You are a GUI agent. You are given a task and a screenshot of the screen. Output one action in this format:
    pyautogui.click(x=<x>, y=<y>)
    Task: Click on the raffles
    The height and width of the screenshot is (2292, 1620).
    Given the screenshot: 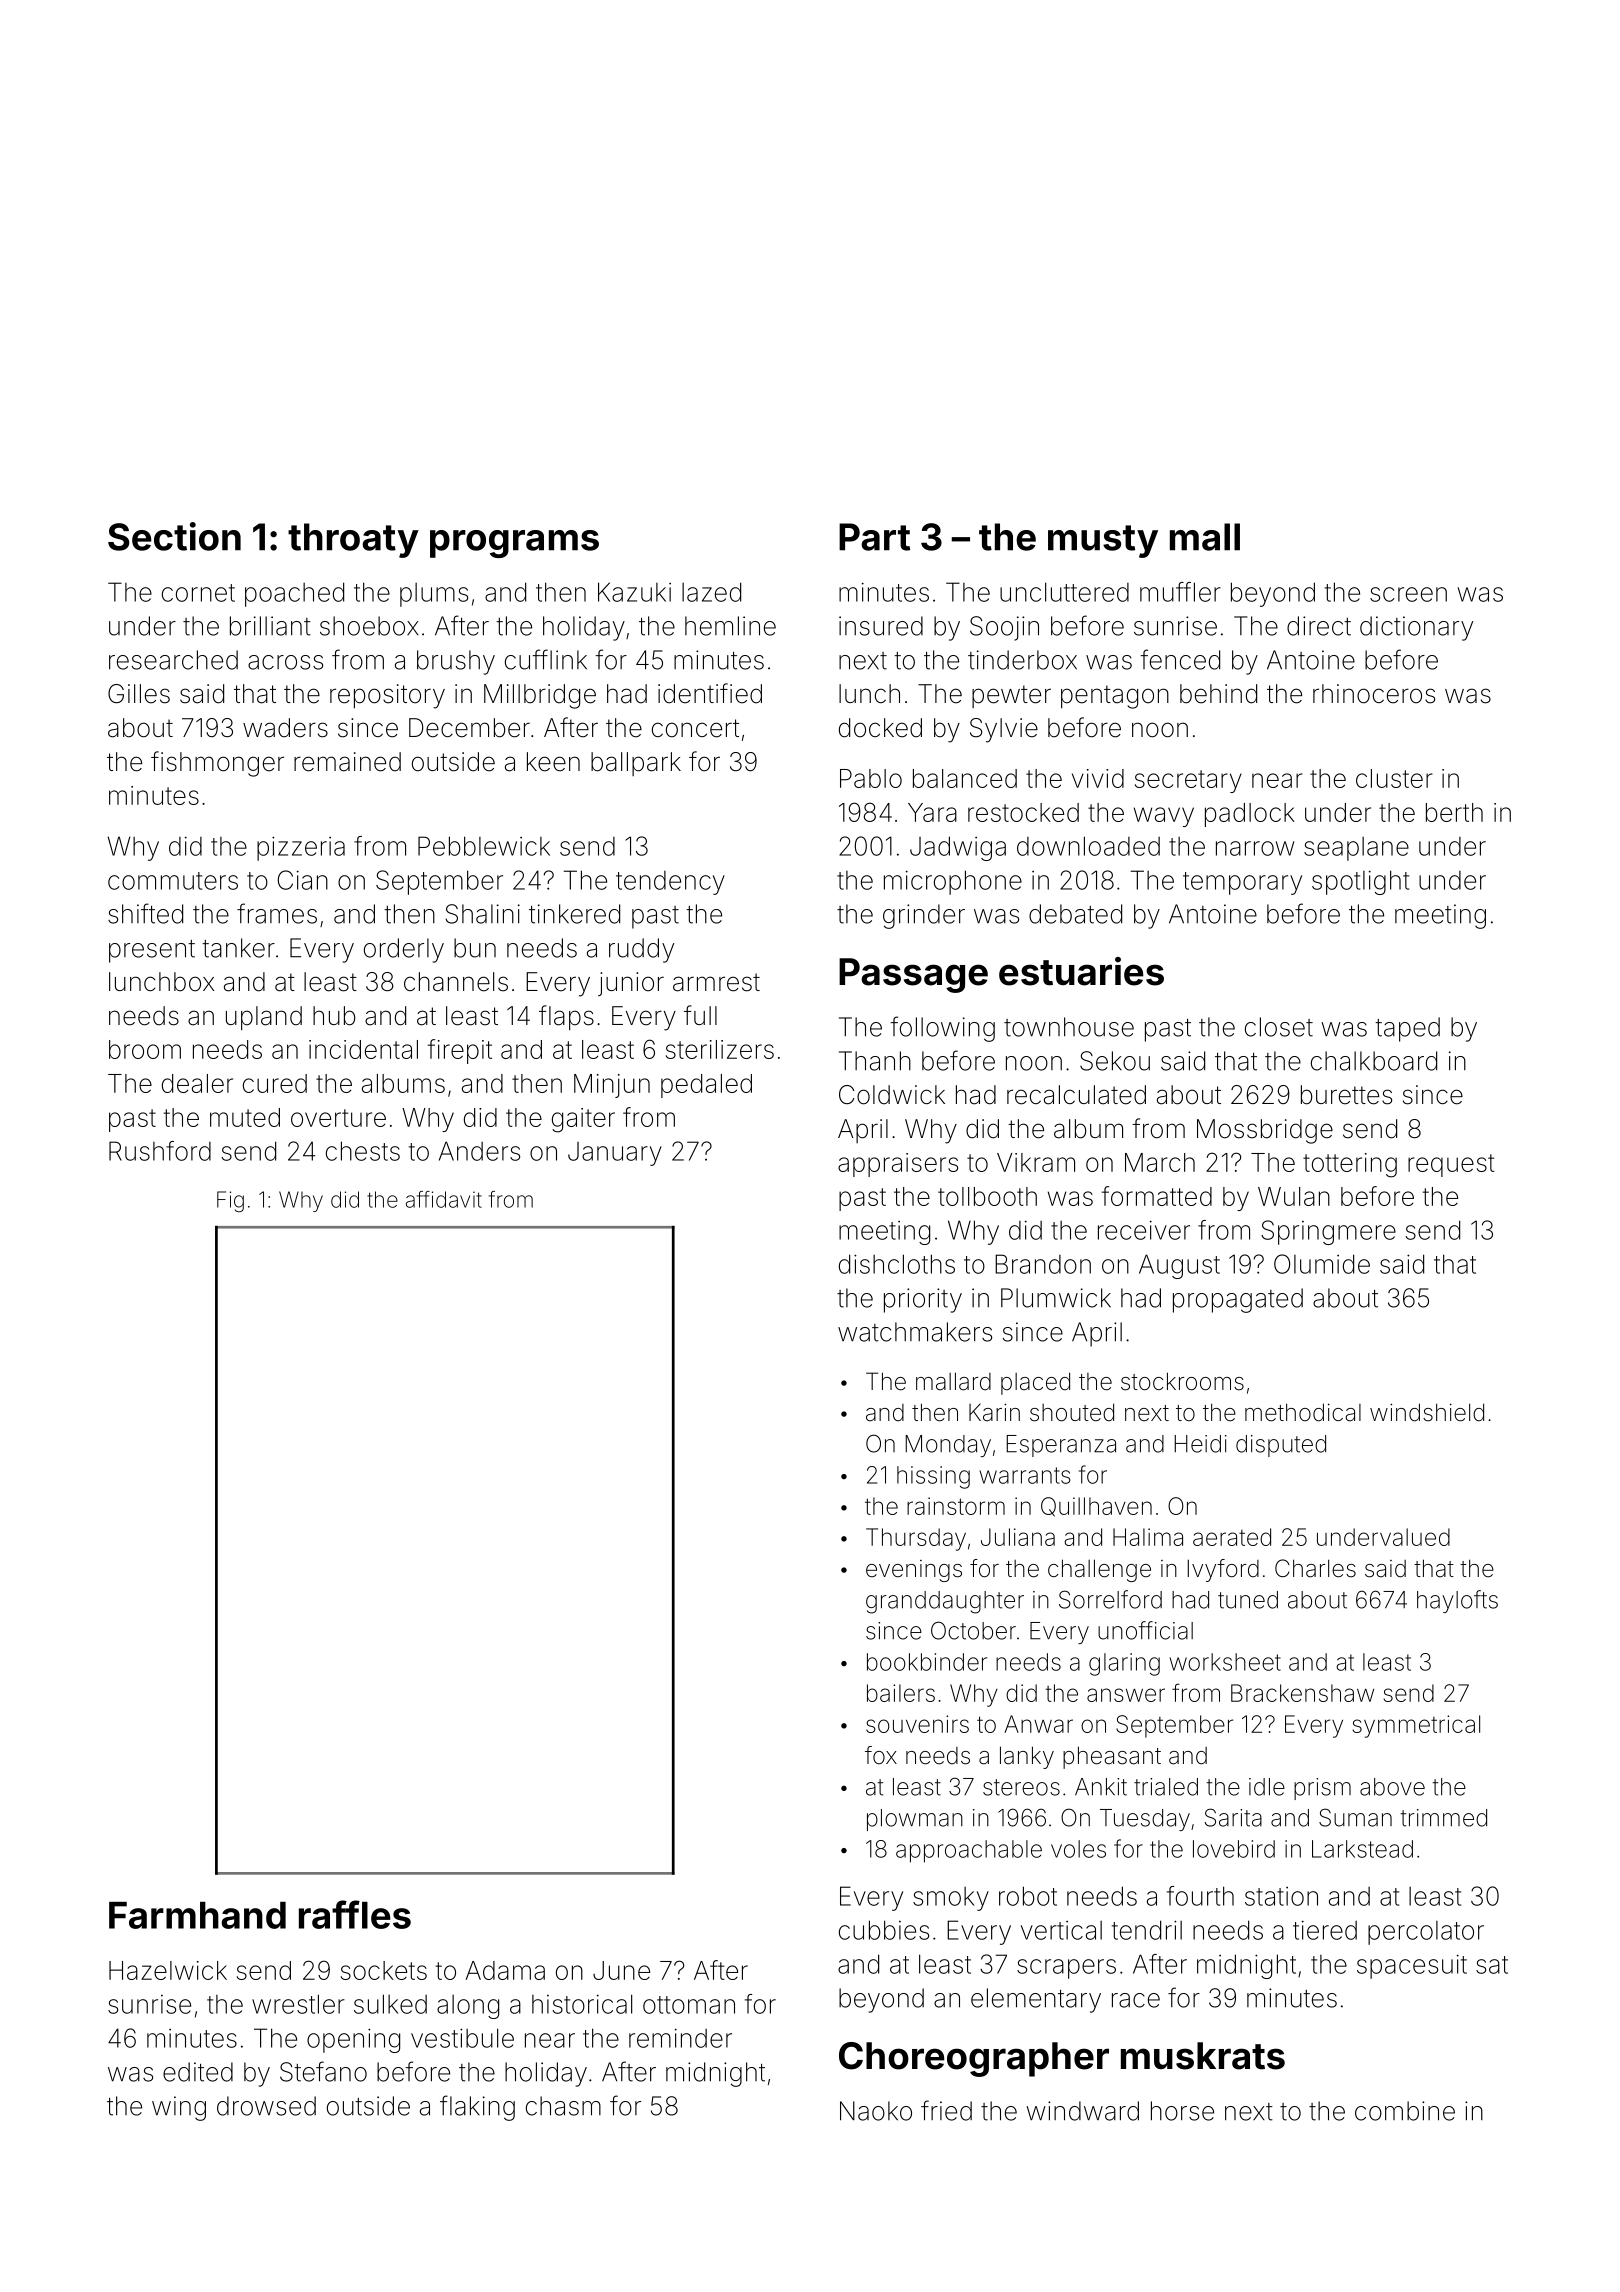 What is the action you would take?
    pyautogui.click(x=355, y=1914)
